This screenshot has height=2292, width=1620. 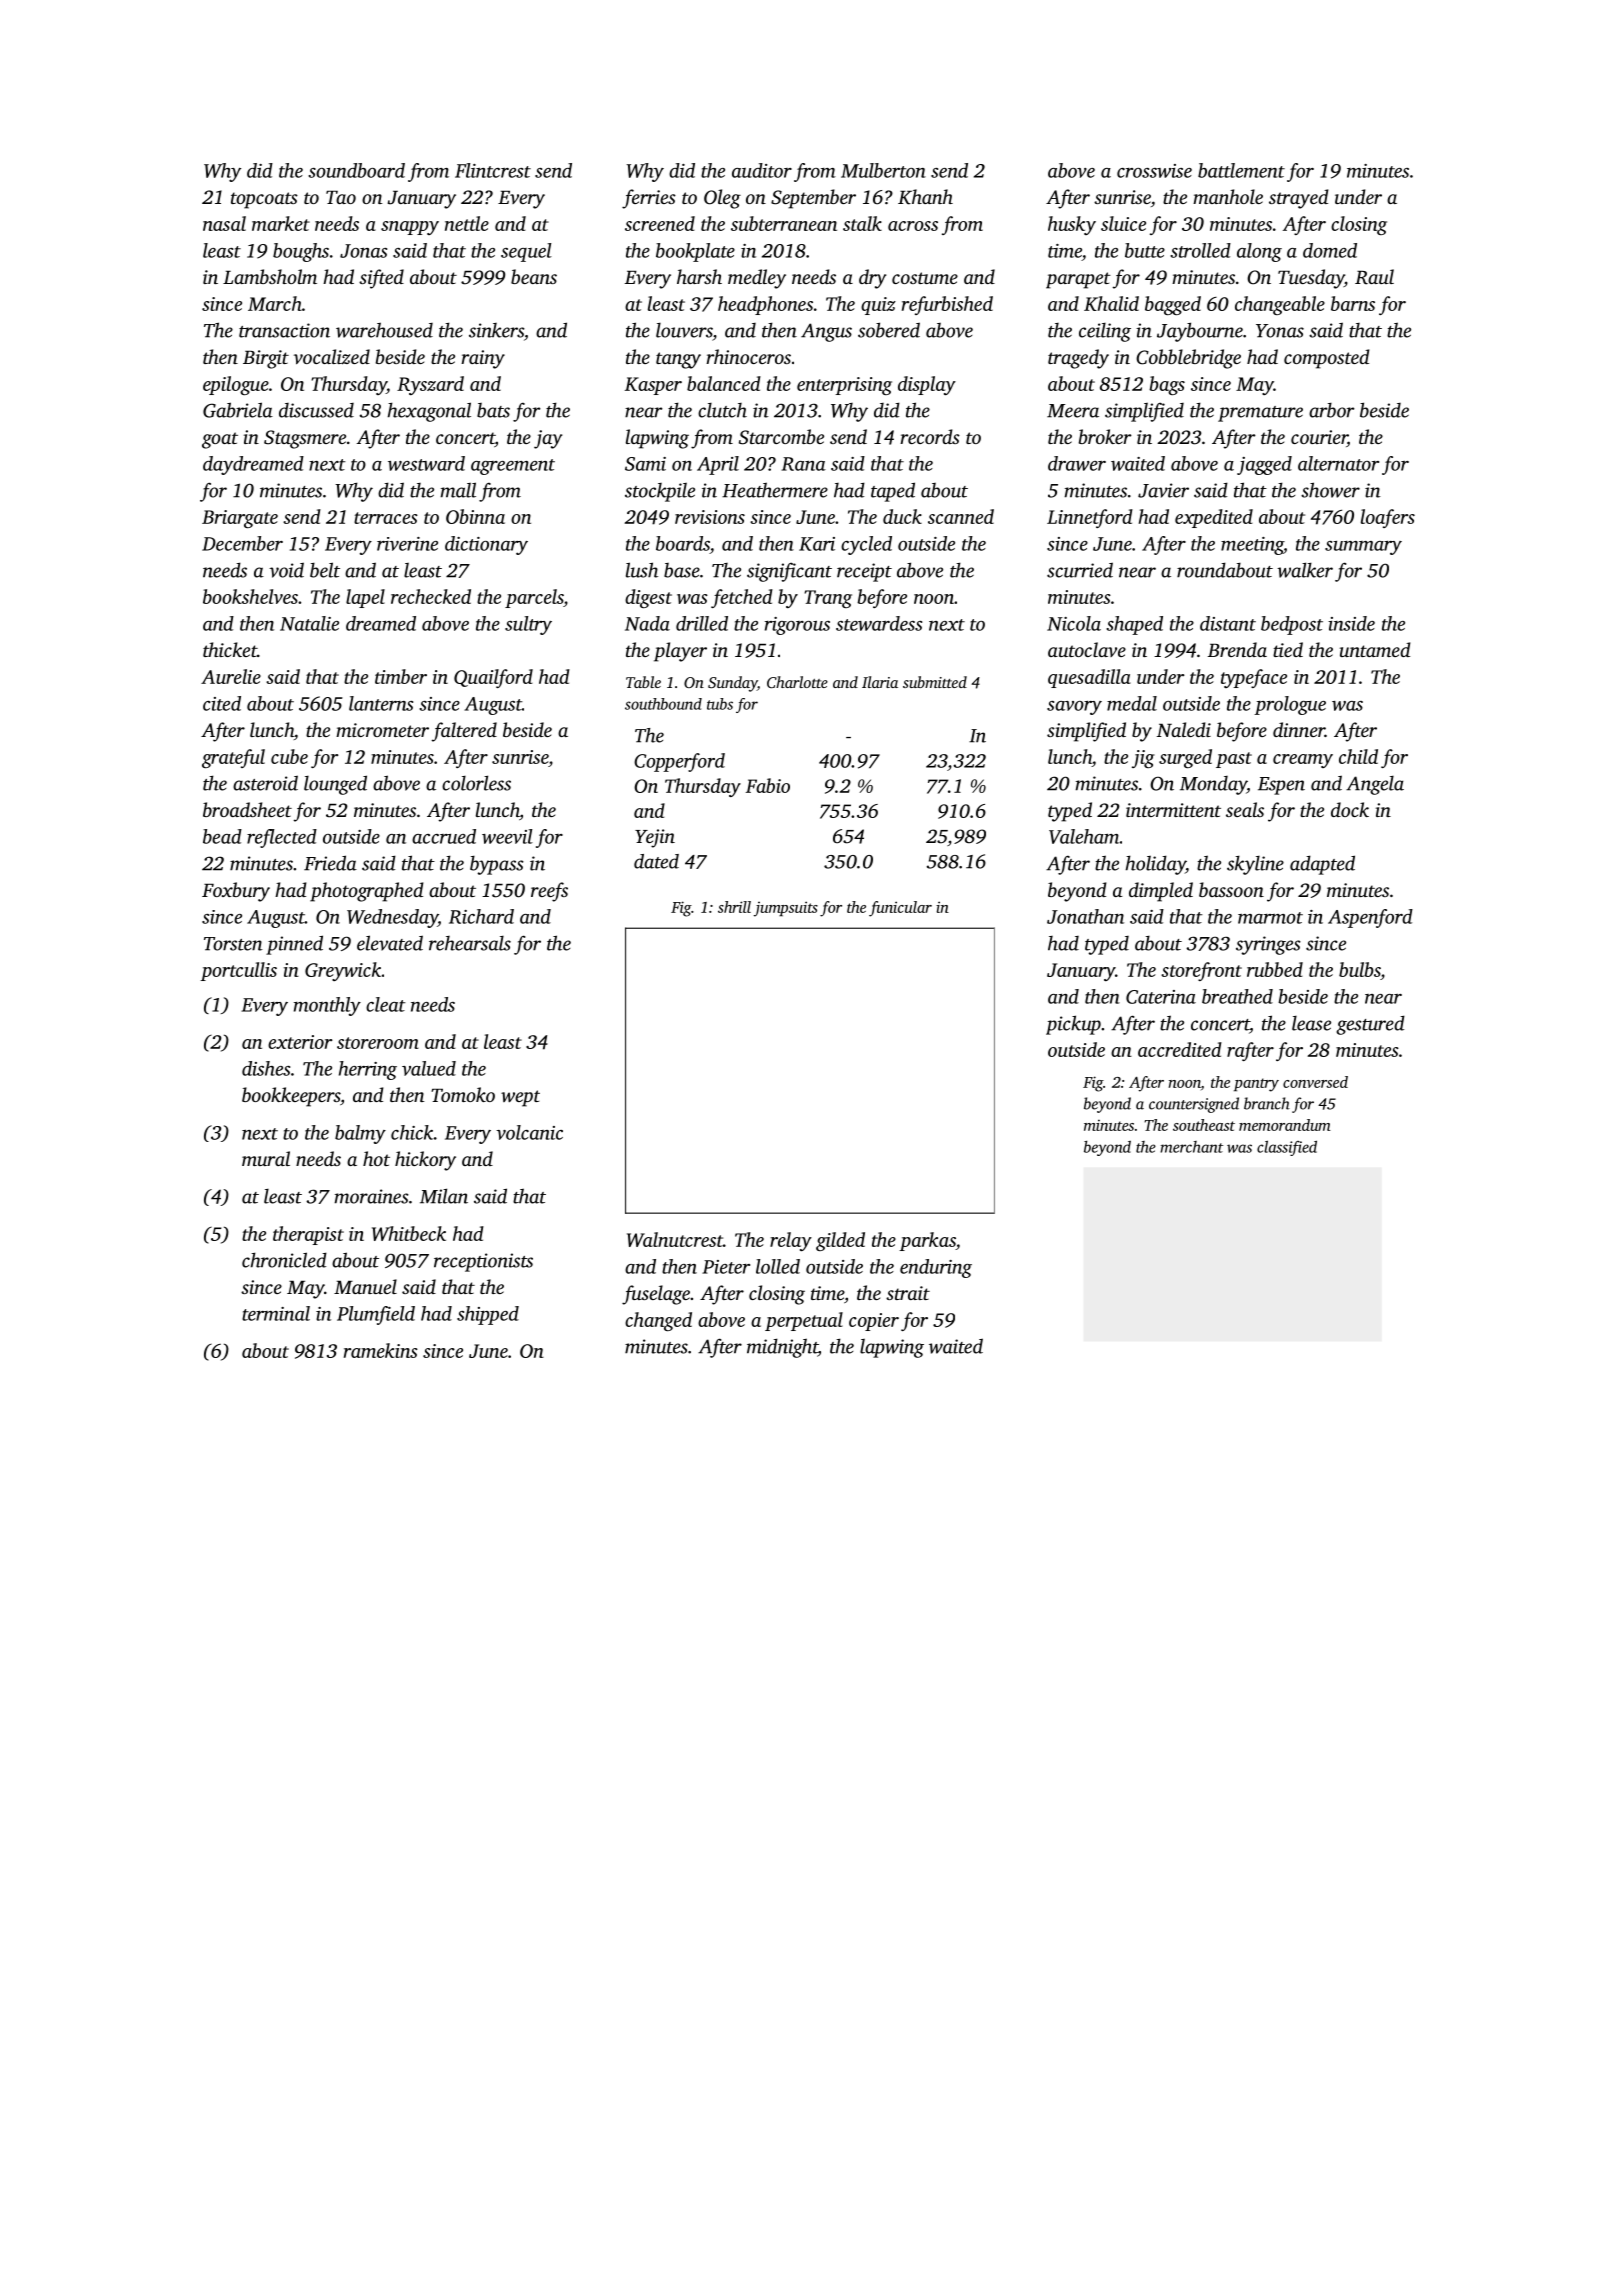 I want to click on Manuel, so click(x=365, y=1286).
